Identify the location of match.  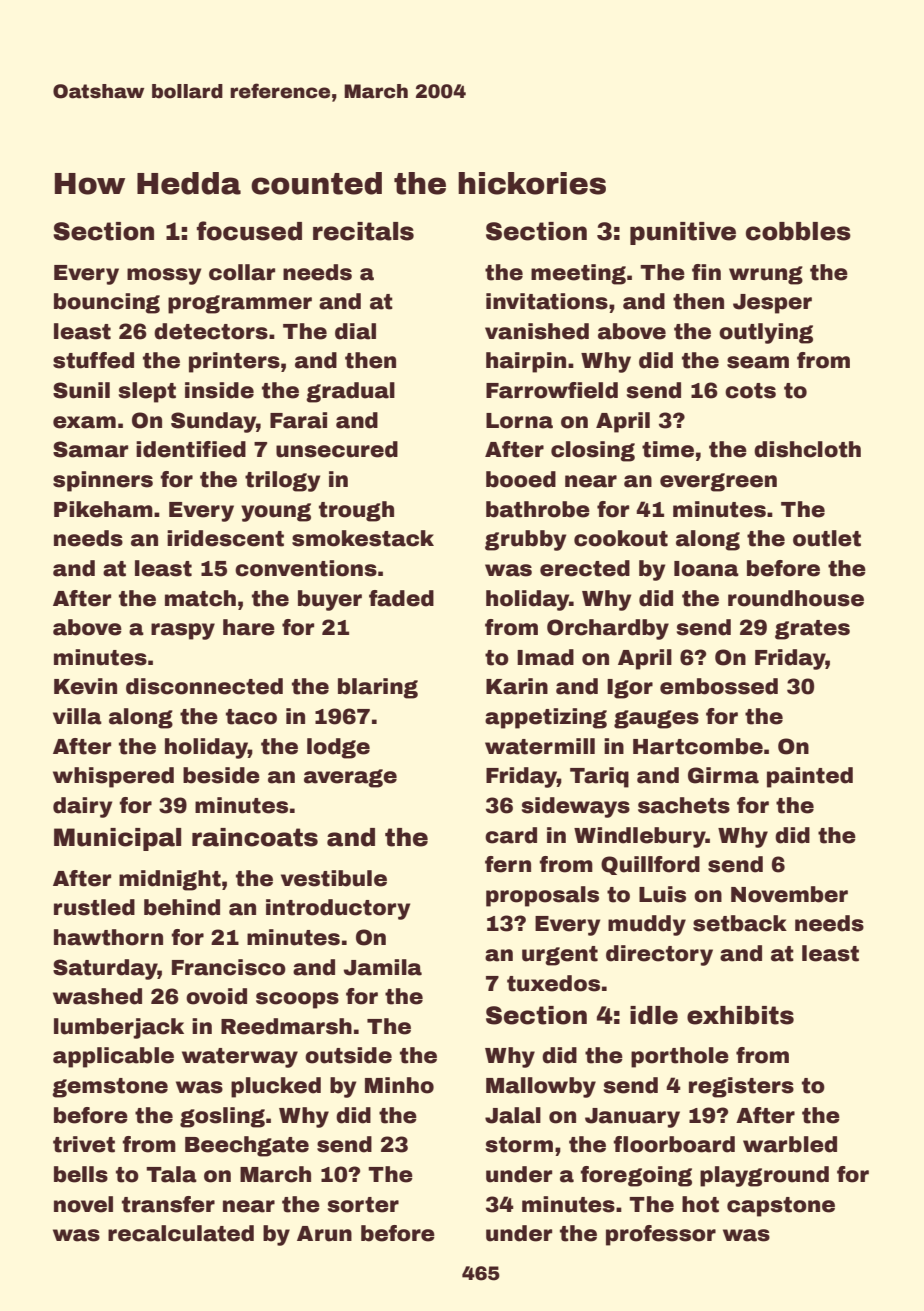
(200, 598).
